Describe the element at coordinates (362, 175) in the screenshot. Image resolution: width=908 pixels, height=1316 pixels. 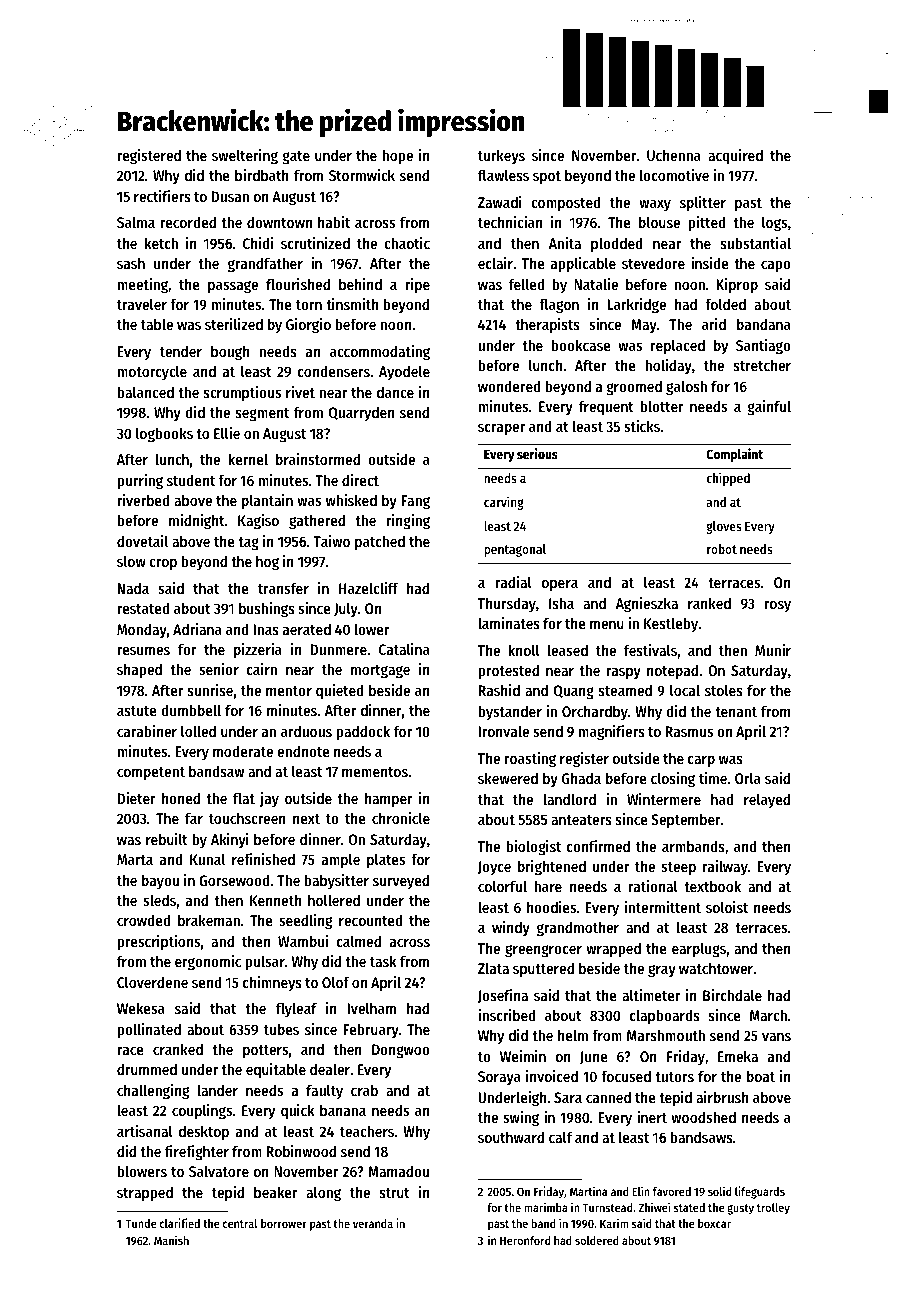
I see `Stormwick` at that location.
